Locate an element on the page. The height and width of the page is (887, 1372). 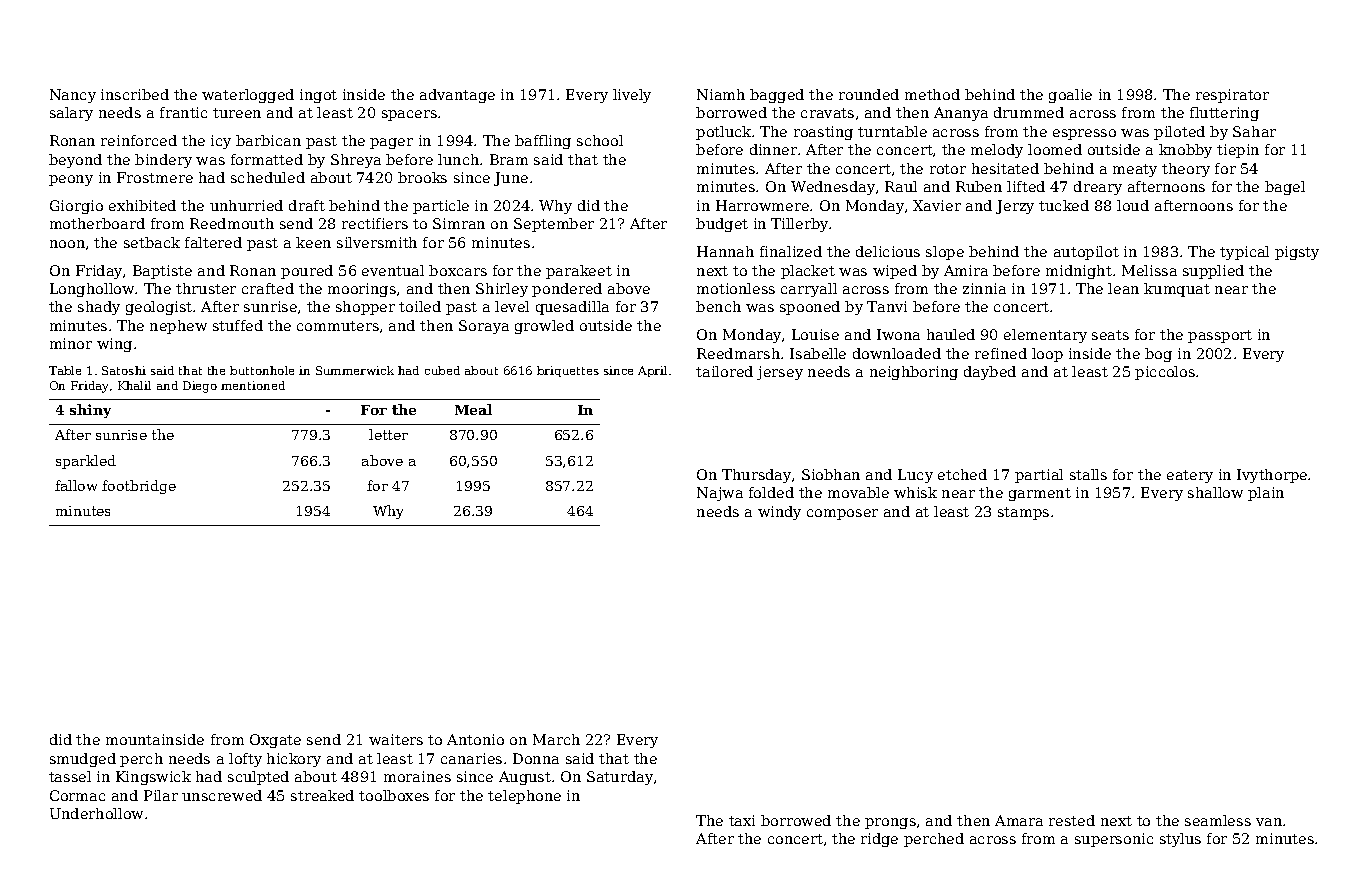
advantage is located at coordinates (457, 96).
